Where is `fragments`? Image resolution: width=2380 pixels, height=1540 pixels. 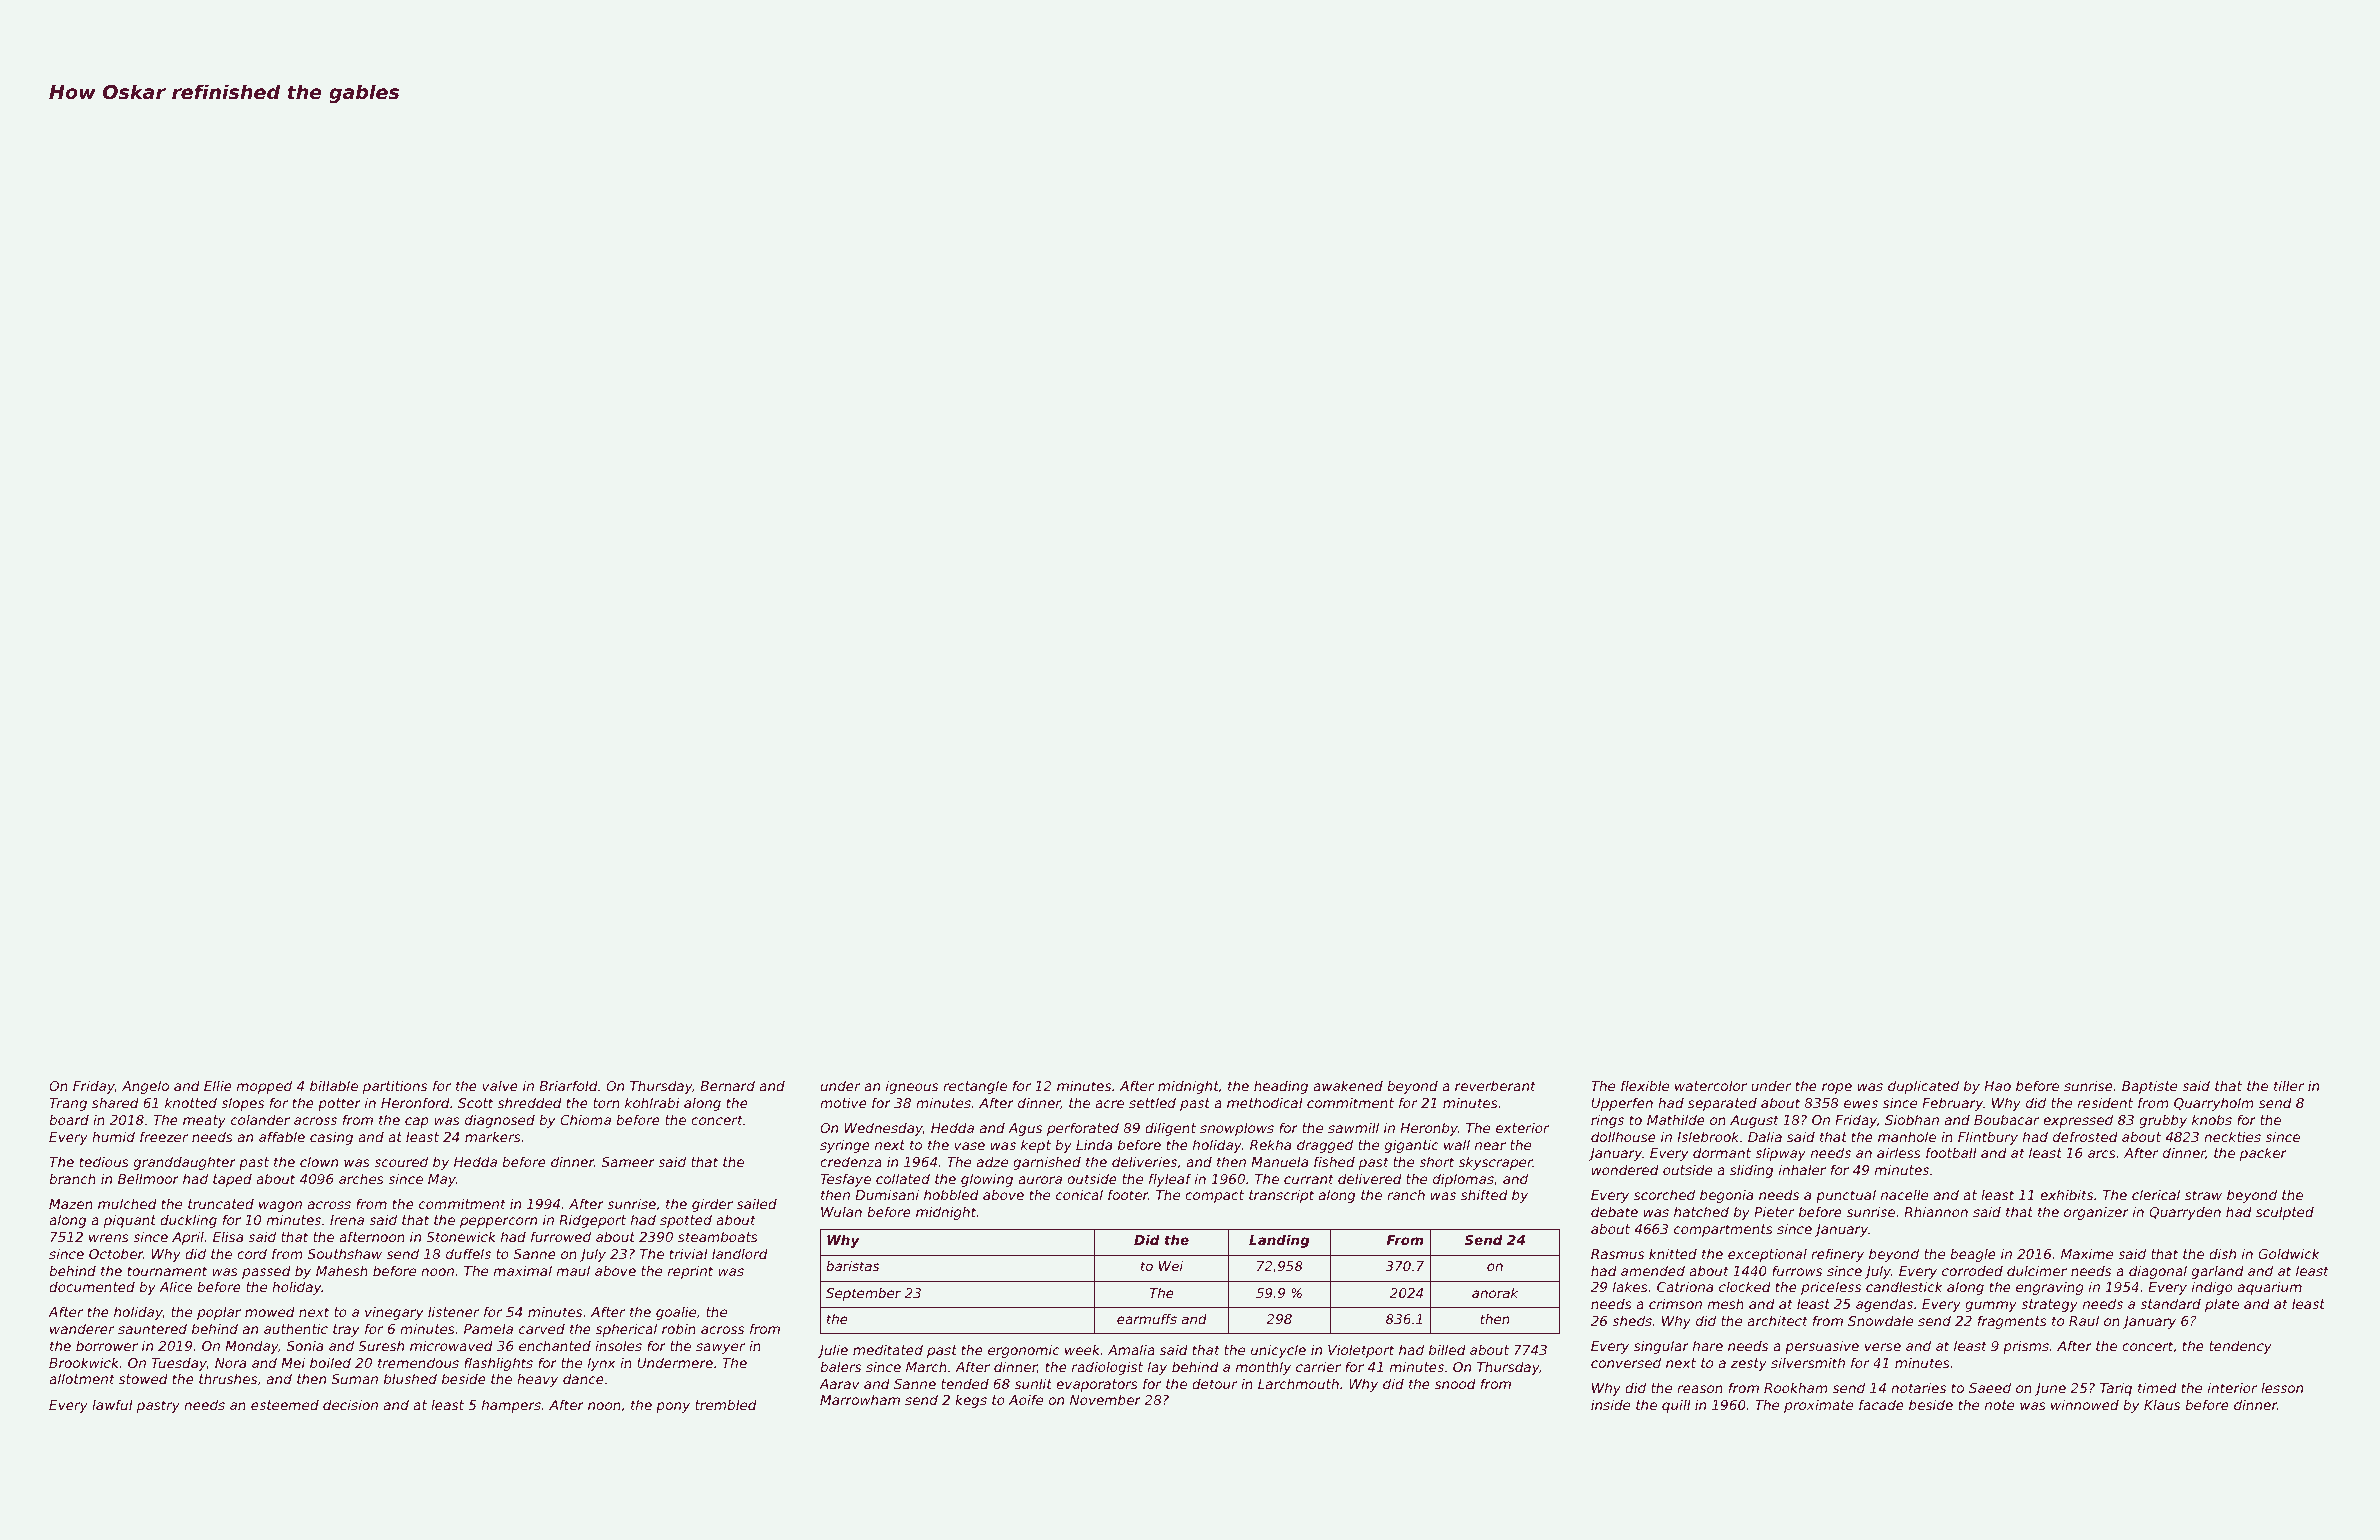 fragments is located at coordinates (2012, 1322).
